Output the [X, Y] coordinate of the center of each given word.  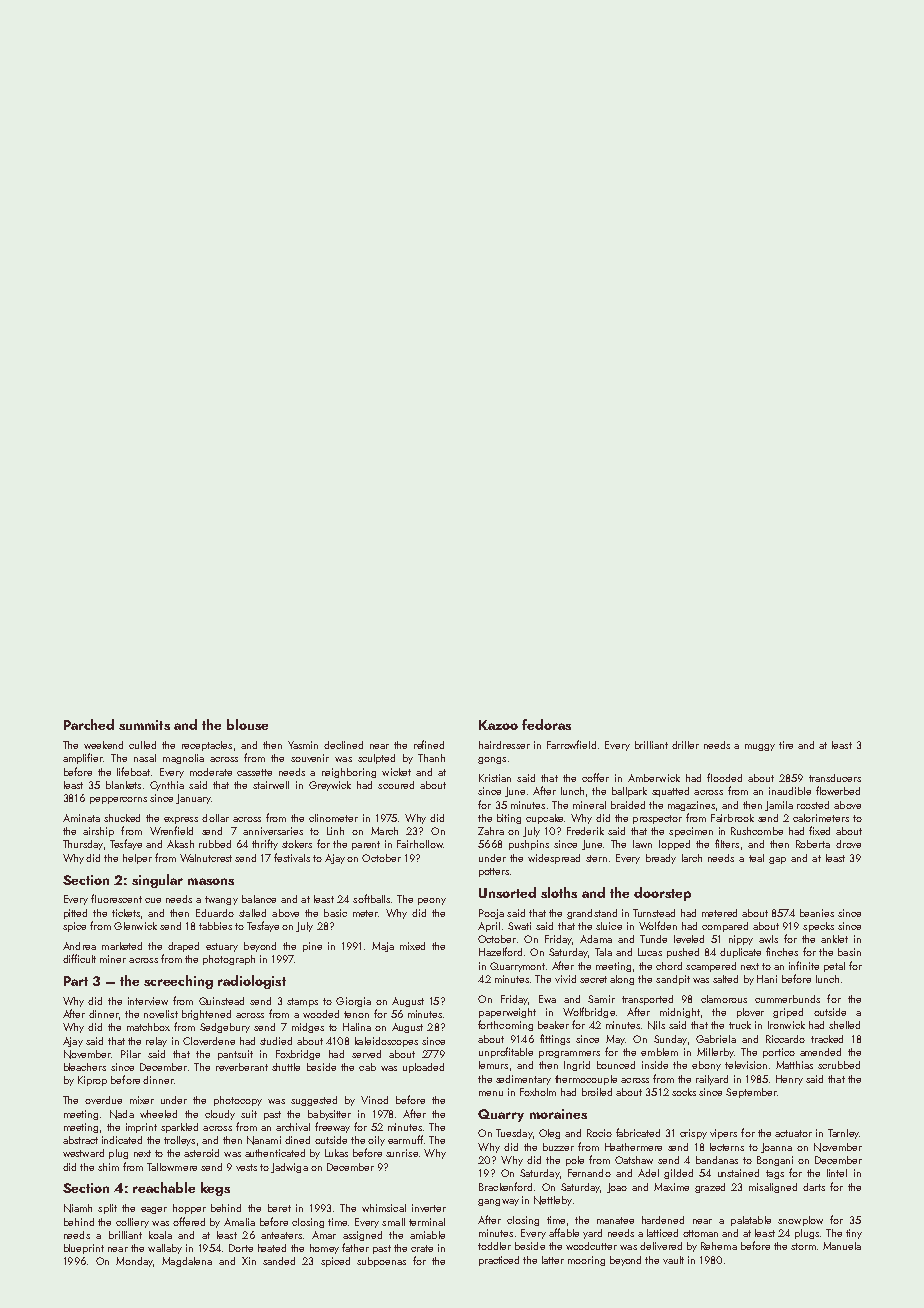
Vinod [374, 1100]
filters [727, 843]
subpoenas [381, 1262]
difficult [79, 958]
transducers [835, 778]
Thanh [431, 758]
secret [593, 979]
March [384, 831]
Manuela [842, 1246]
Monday [134, 1262]
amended [820, 1052]
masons [211, 881]
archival [293, 1127]
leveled [689, 939]
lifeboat [133, 771]
